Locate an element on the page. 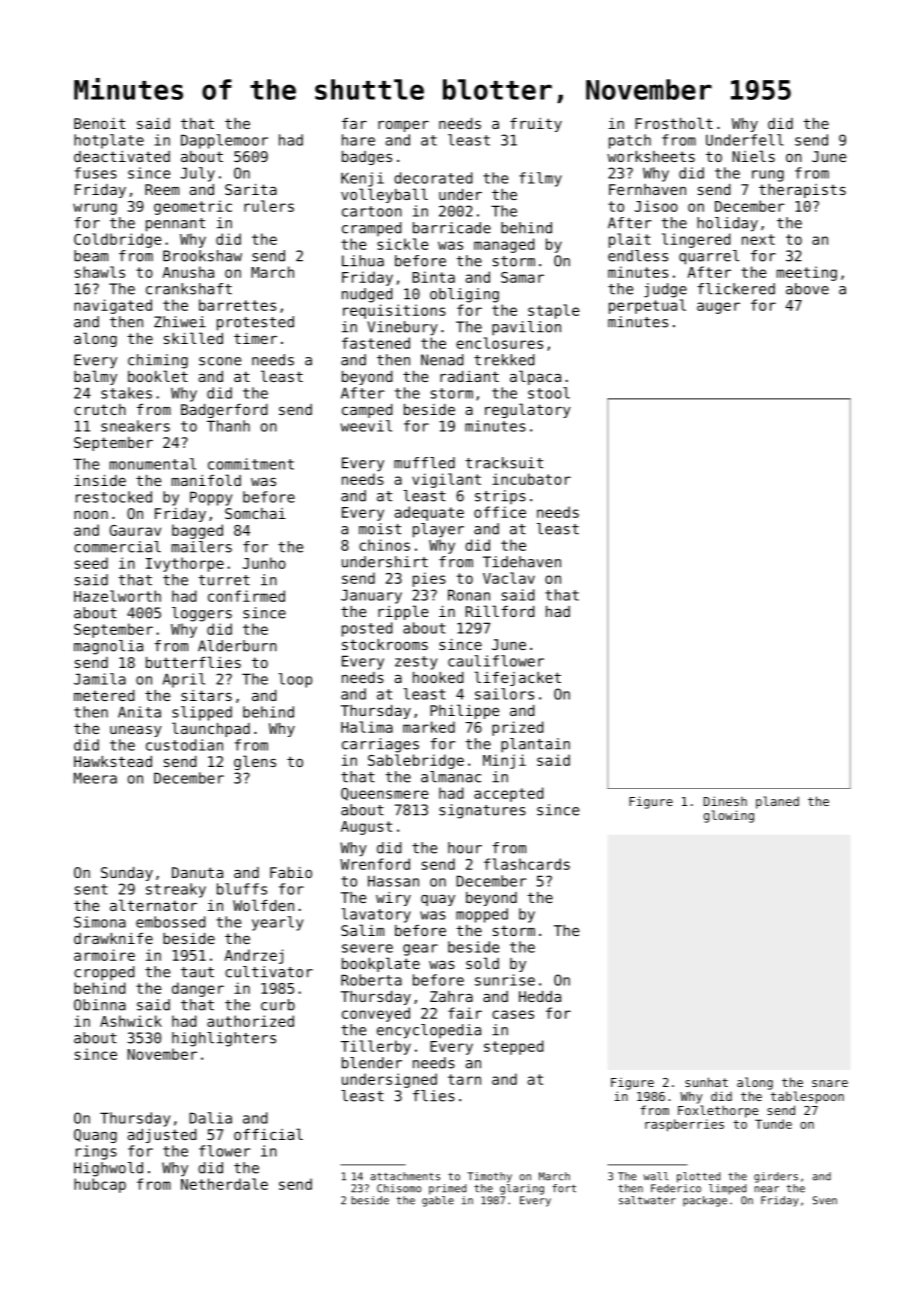  therapists is located at coordinates (802, 191).
